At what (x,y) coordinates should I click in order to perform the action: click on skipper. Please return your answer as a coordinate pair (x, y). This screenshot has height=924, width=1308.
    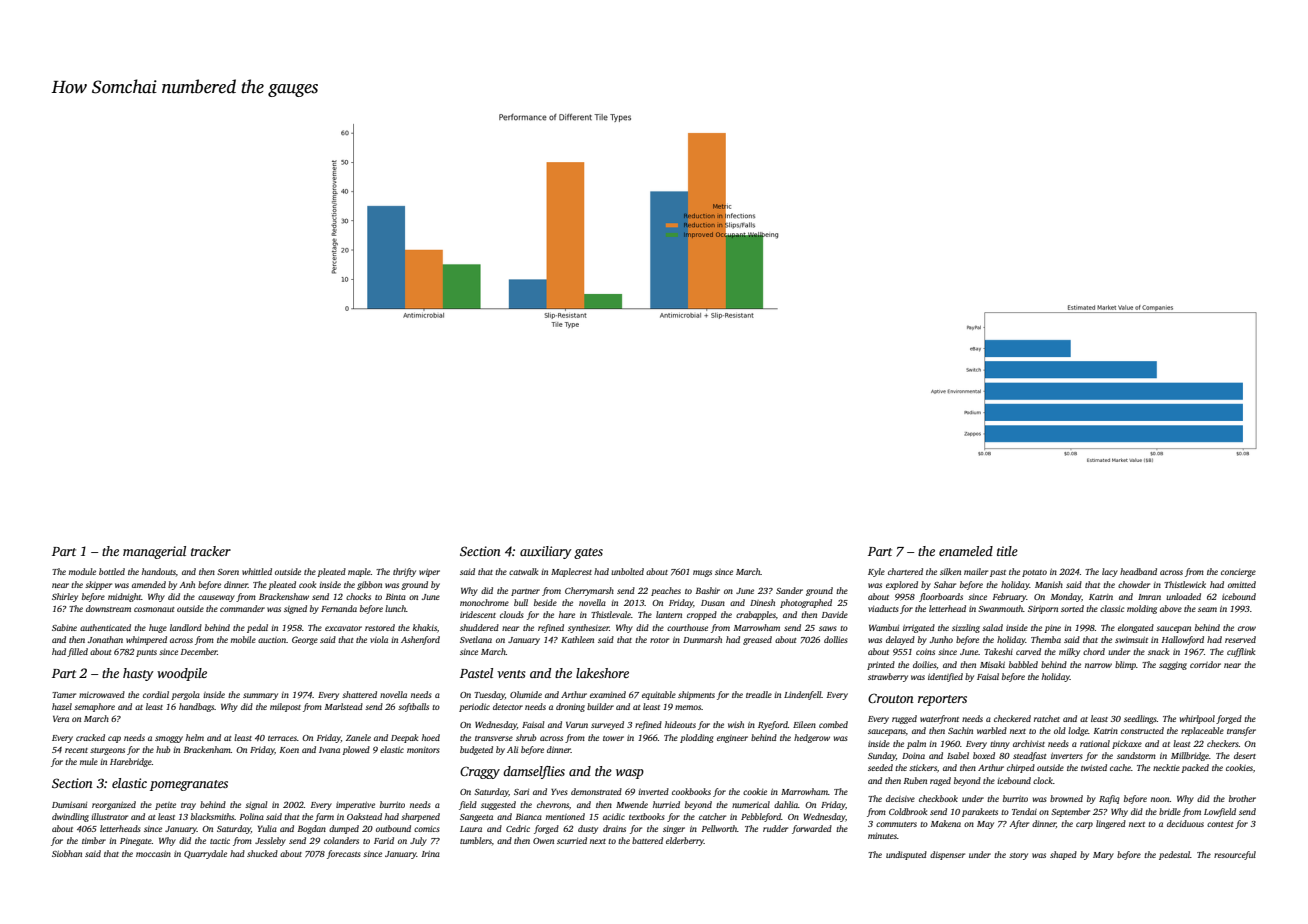
    Looking at the image, I should click on (98, 585).
